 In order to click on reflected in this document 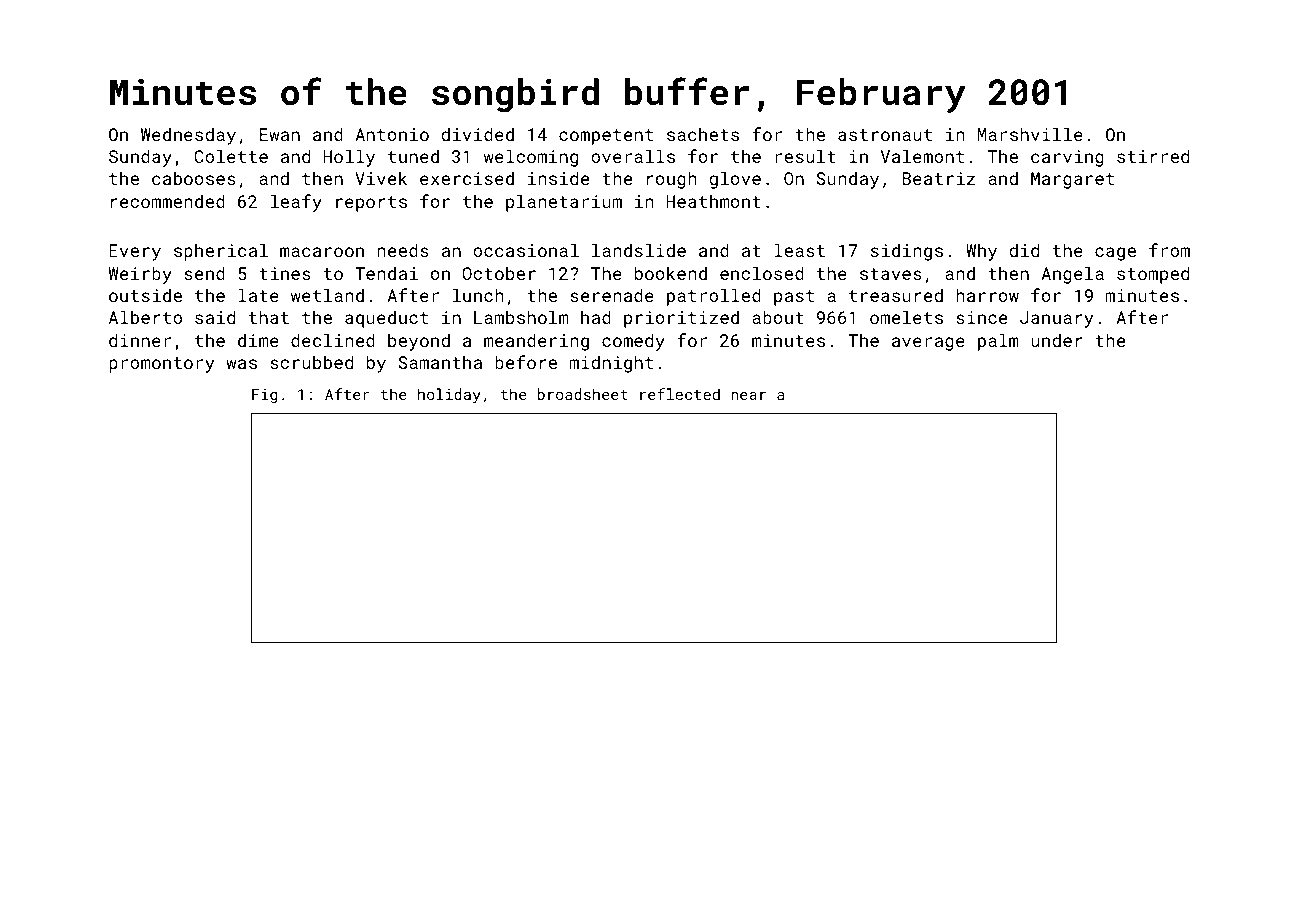, I will do `click(680, 394)`.
